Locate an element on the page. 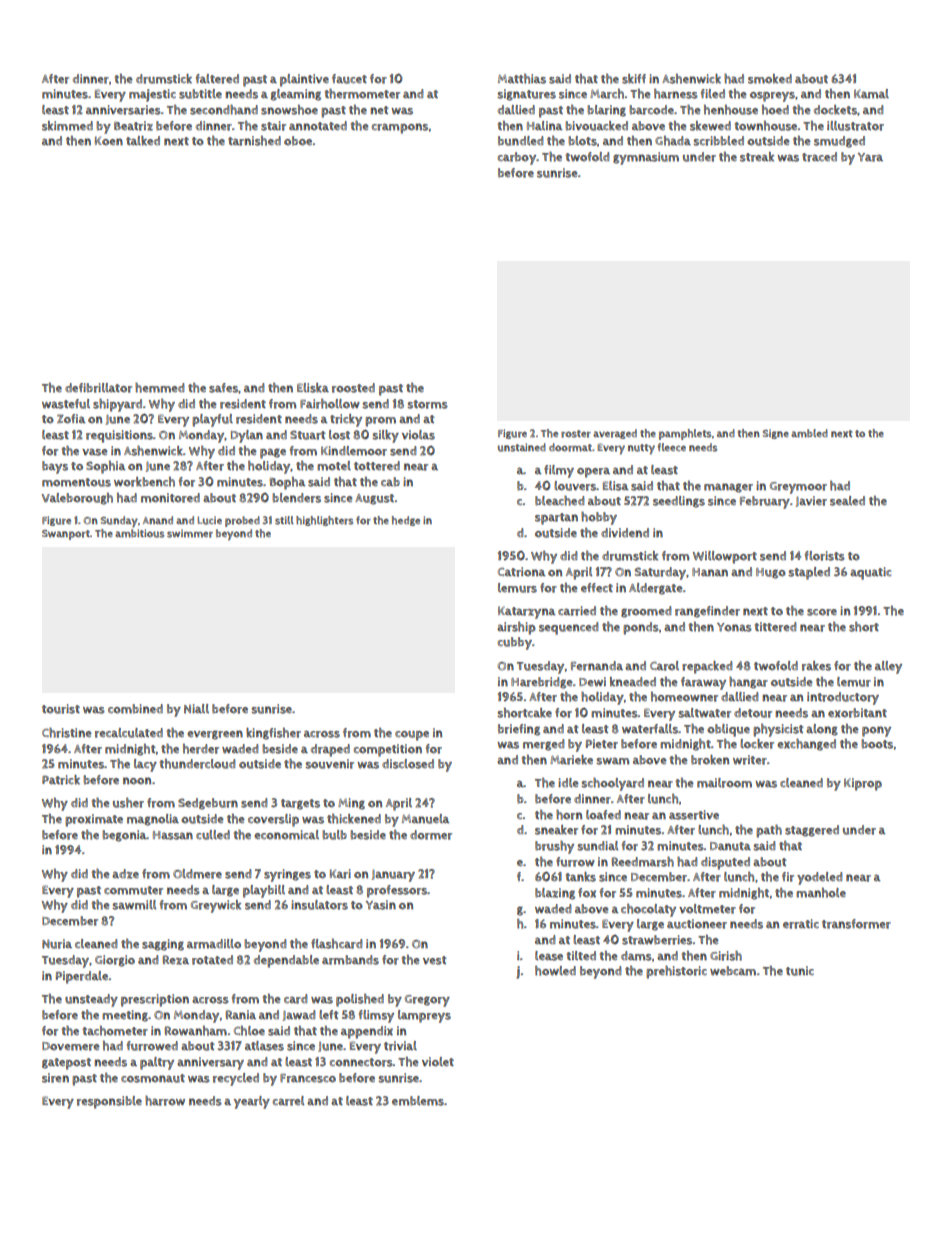 This image has height=1233, width=952. Piperdale is located at coordinates (82, 977).
